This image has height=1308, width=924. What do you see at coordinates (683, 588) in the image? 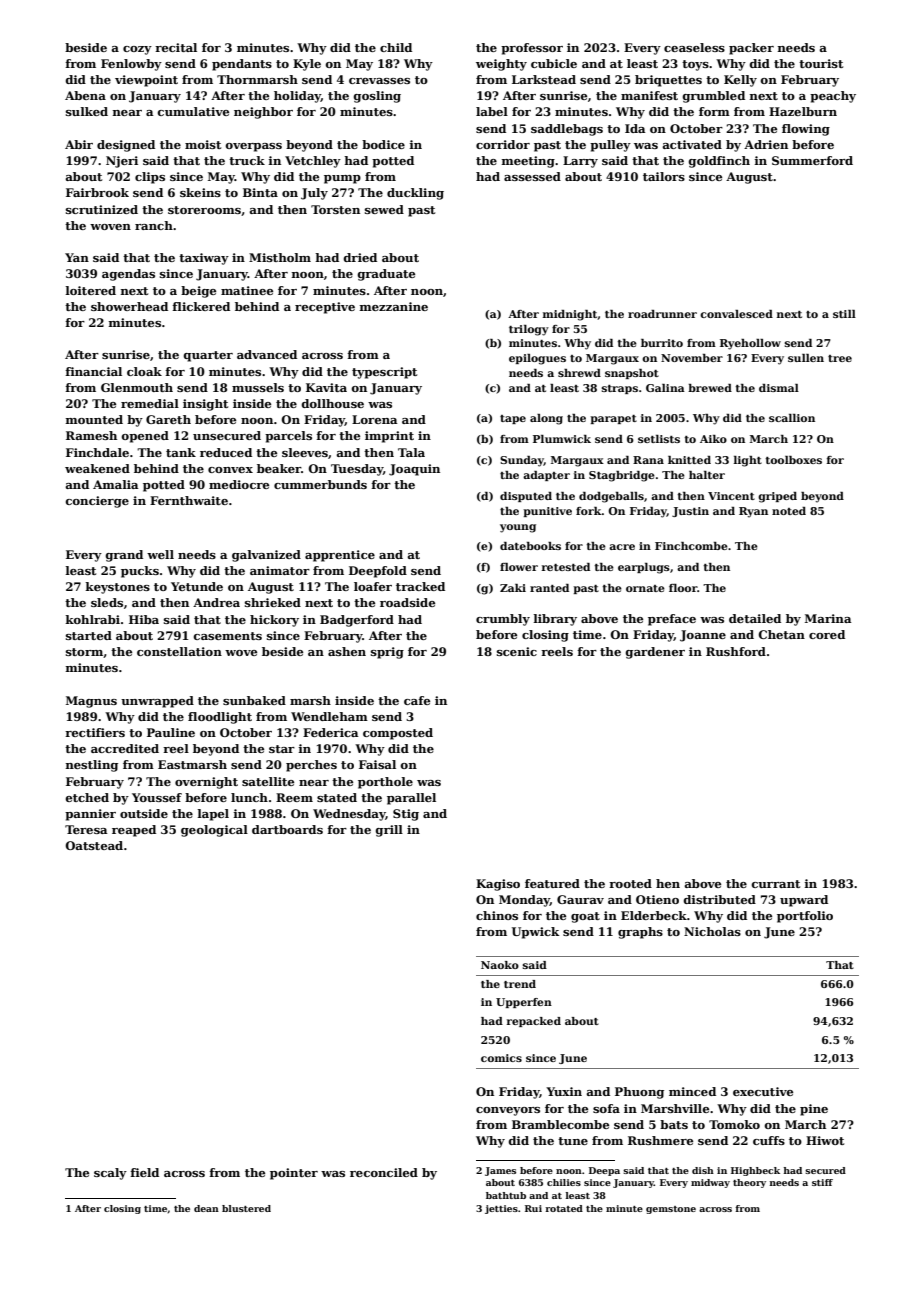
I see `floor` at bounding box center [683, 588].
